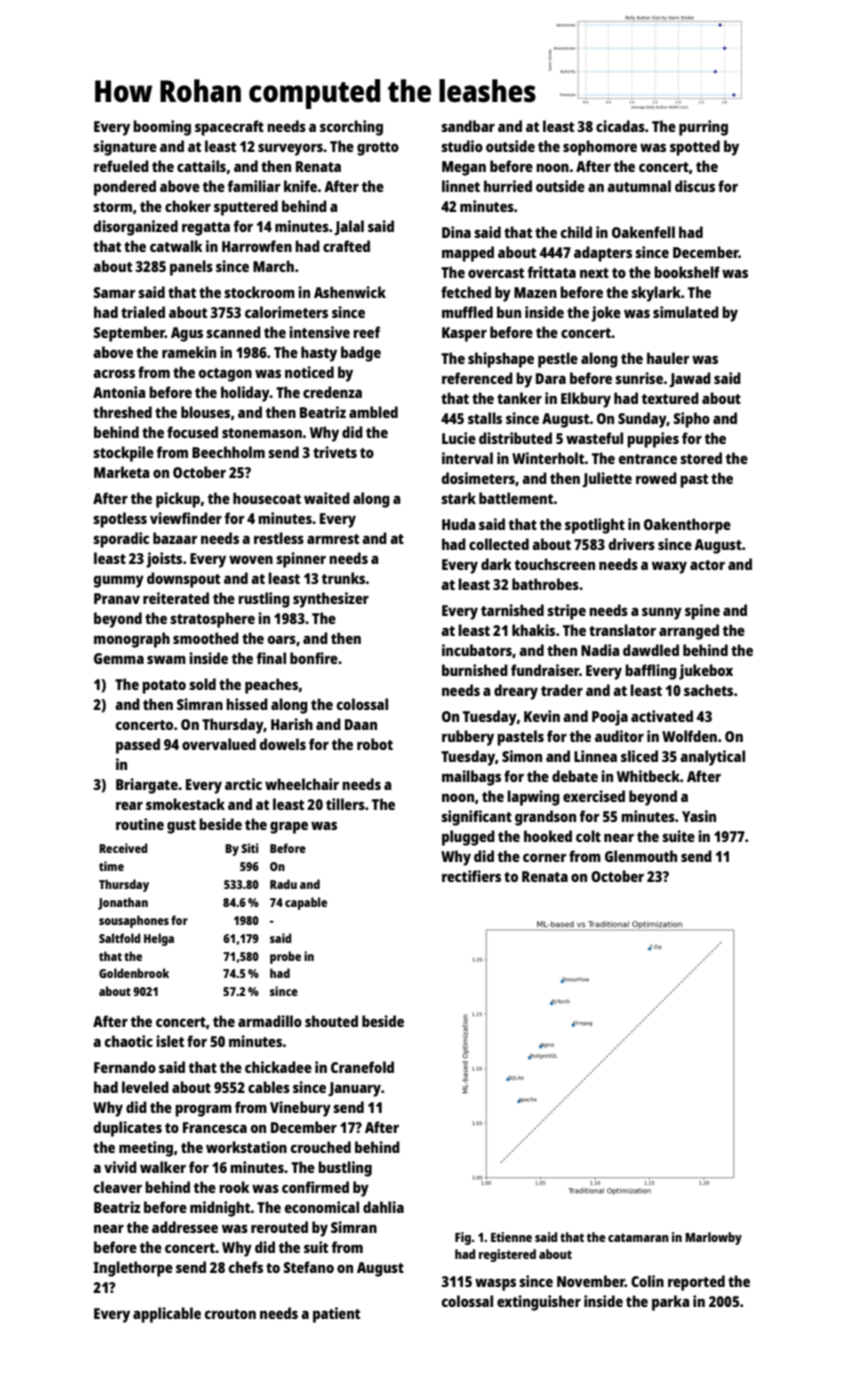 The image size is (849, 1400). I want to click on regatta, so click(206, 229).
